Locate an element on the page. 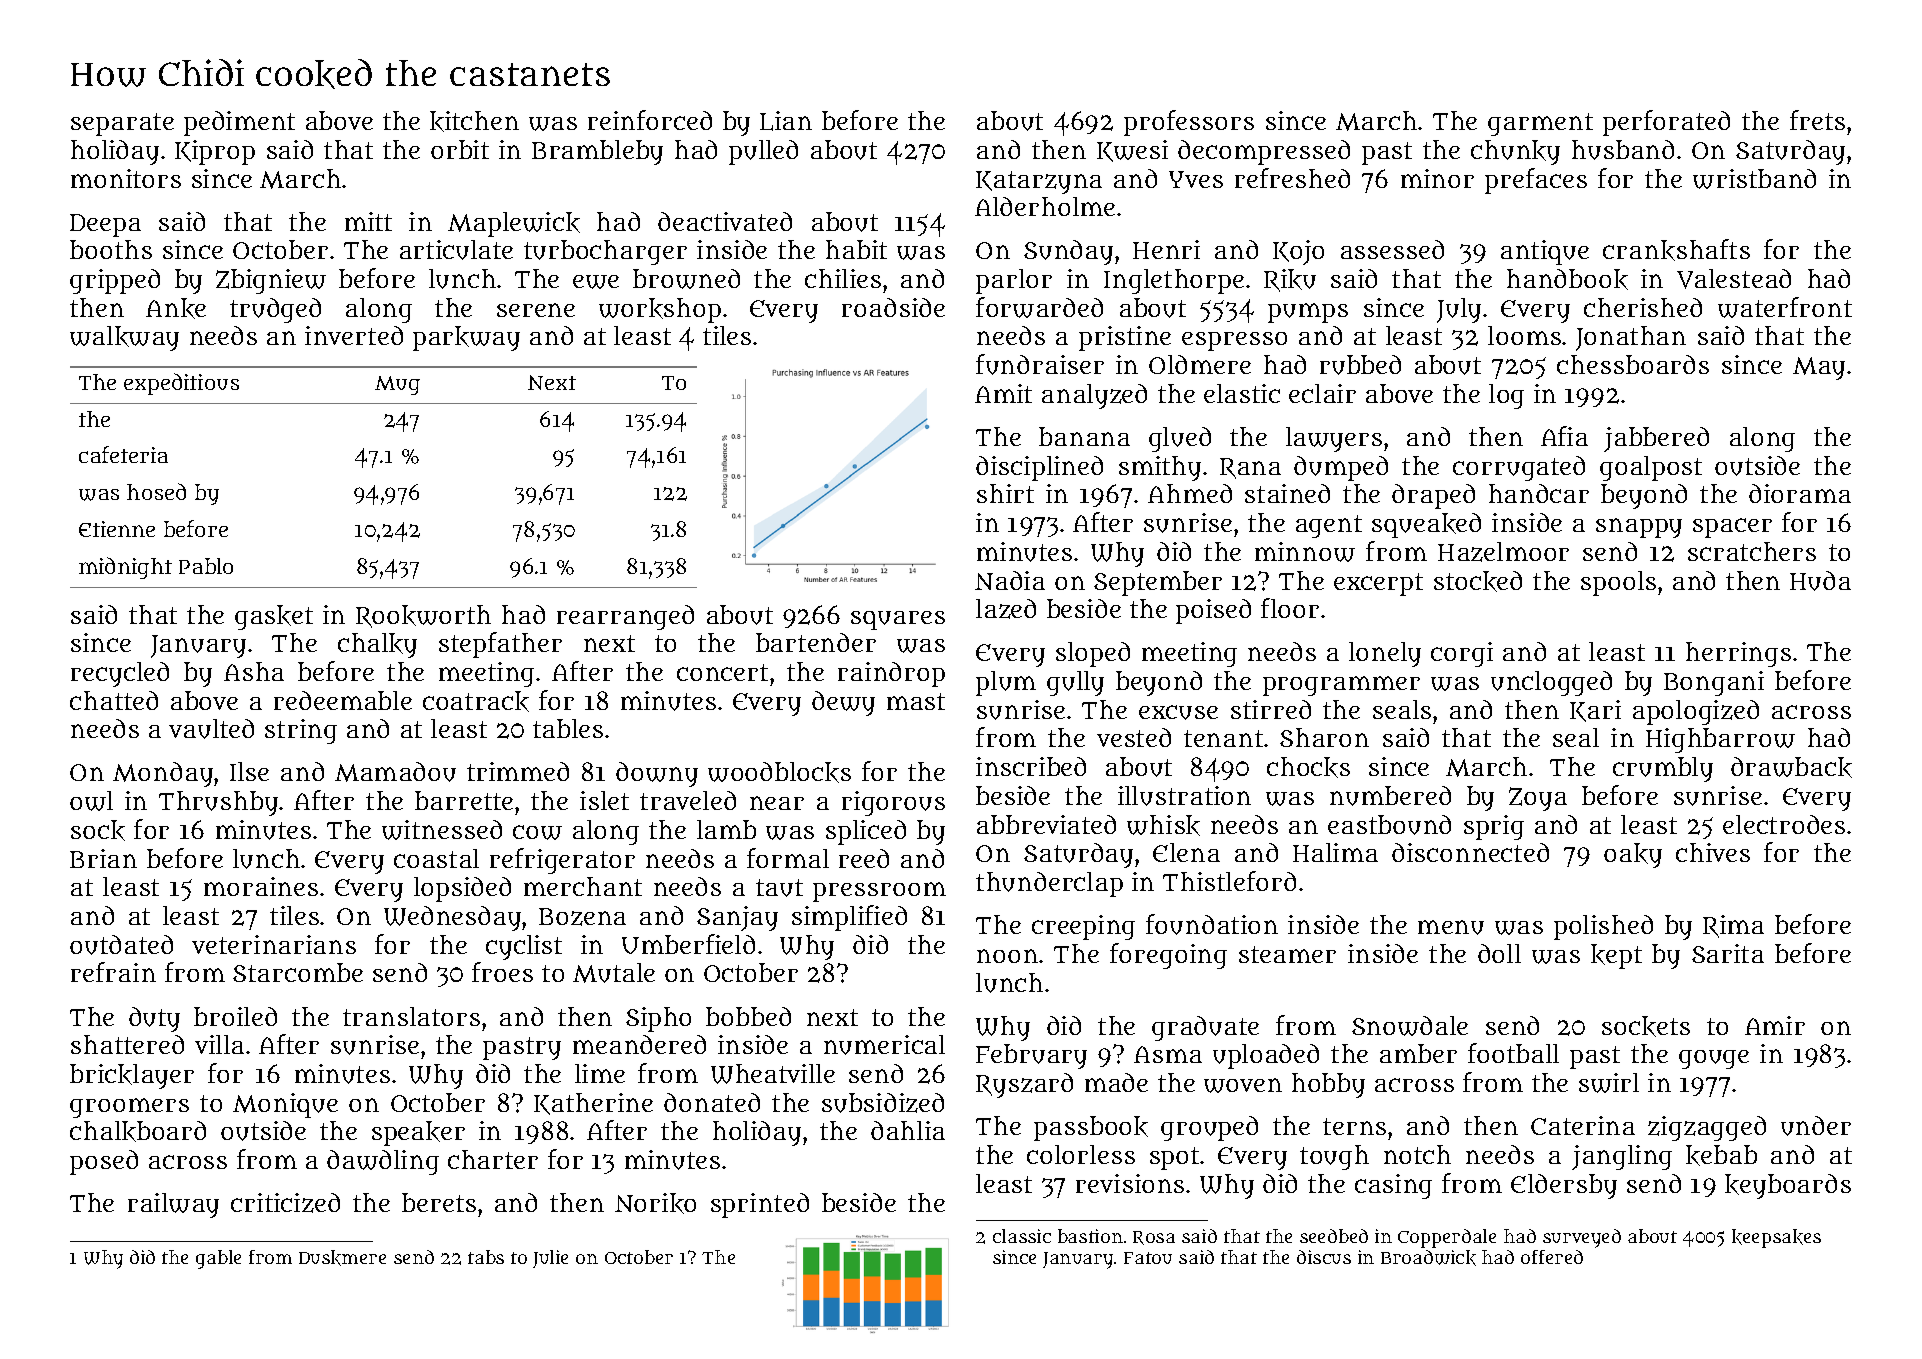  recycled is located at coordinates (120, 674).
